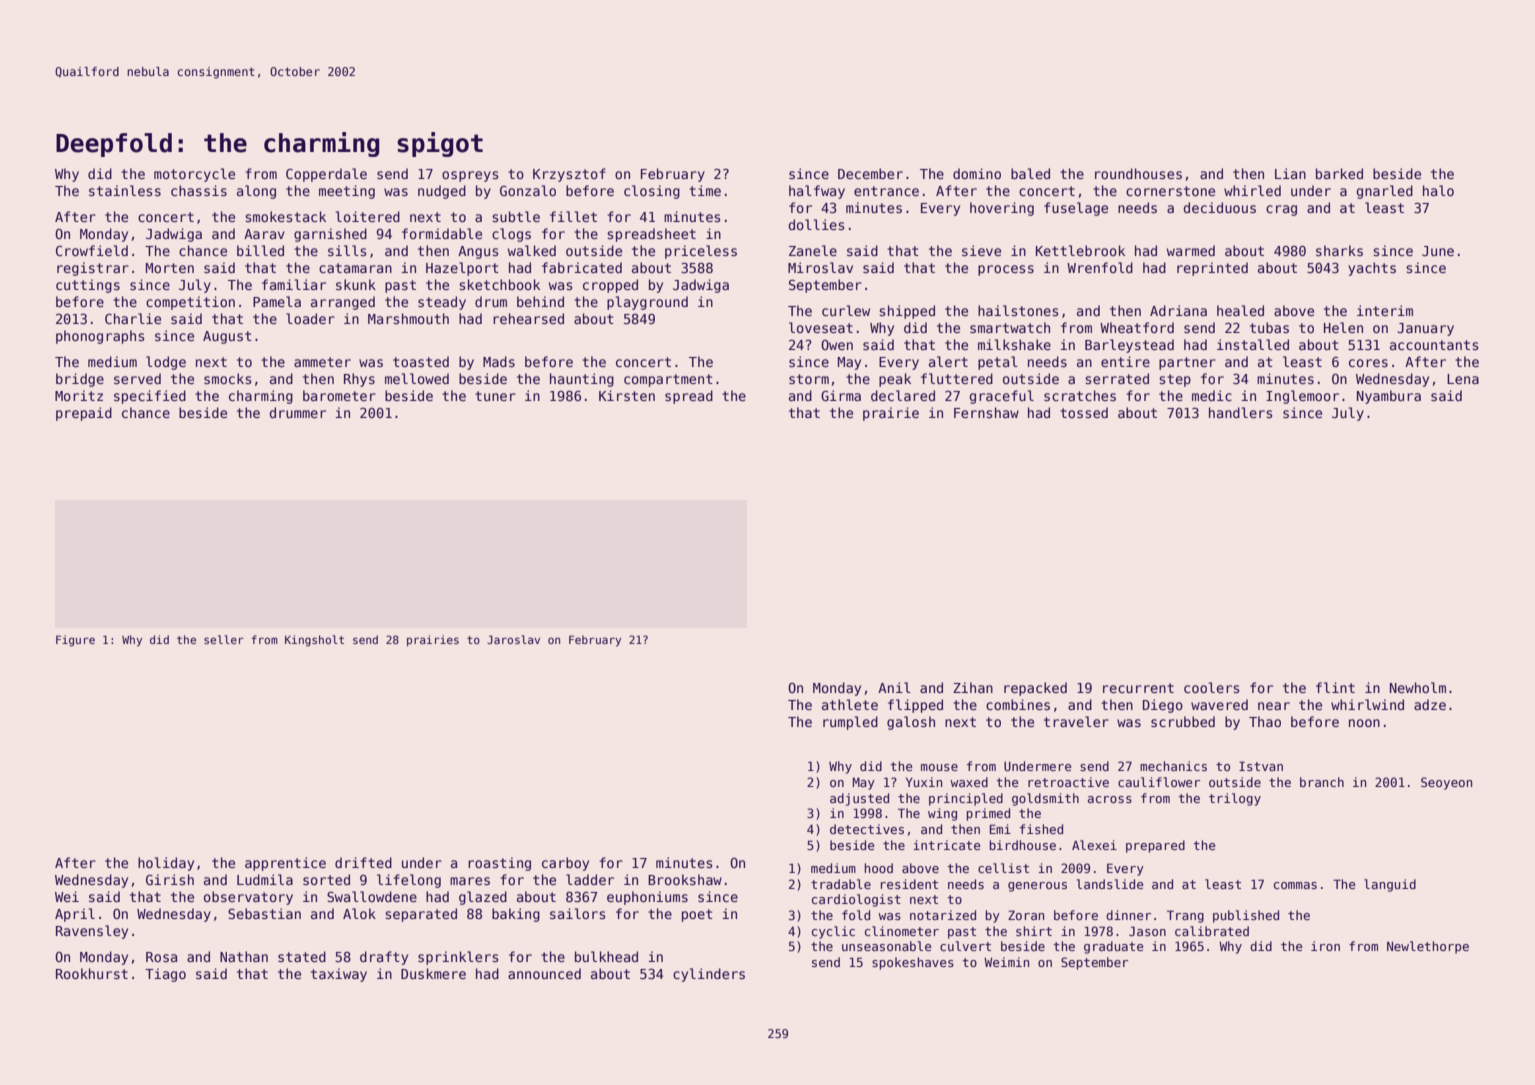 This screenshot has width=1535, height=1085. Describe the element at coordinates (1430, 704) in the screenshot. I see `adze` at that location.
